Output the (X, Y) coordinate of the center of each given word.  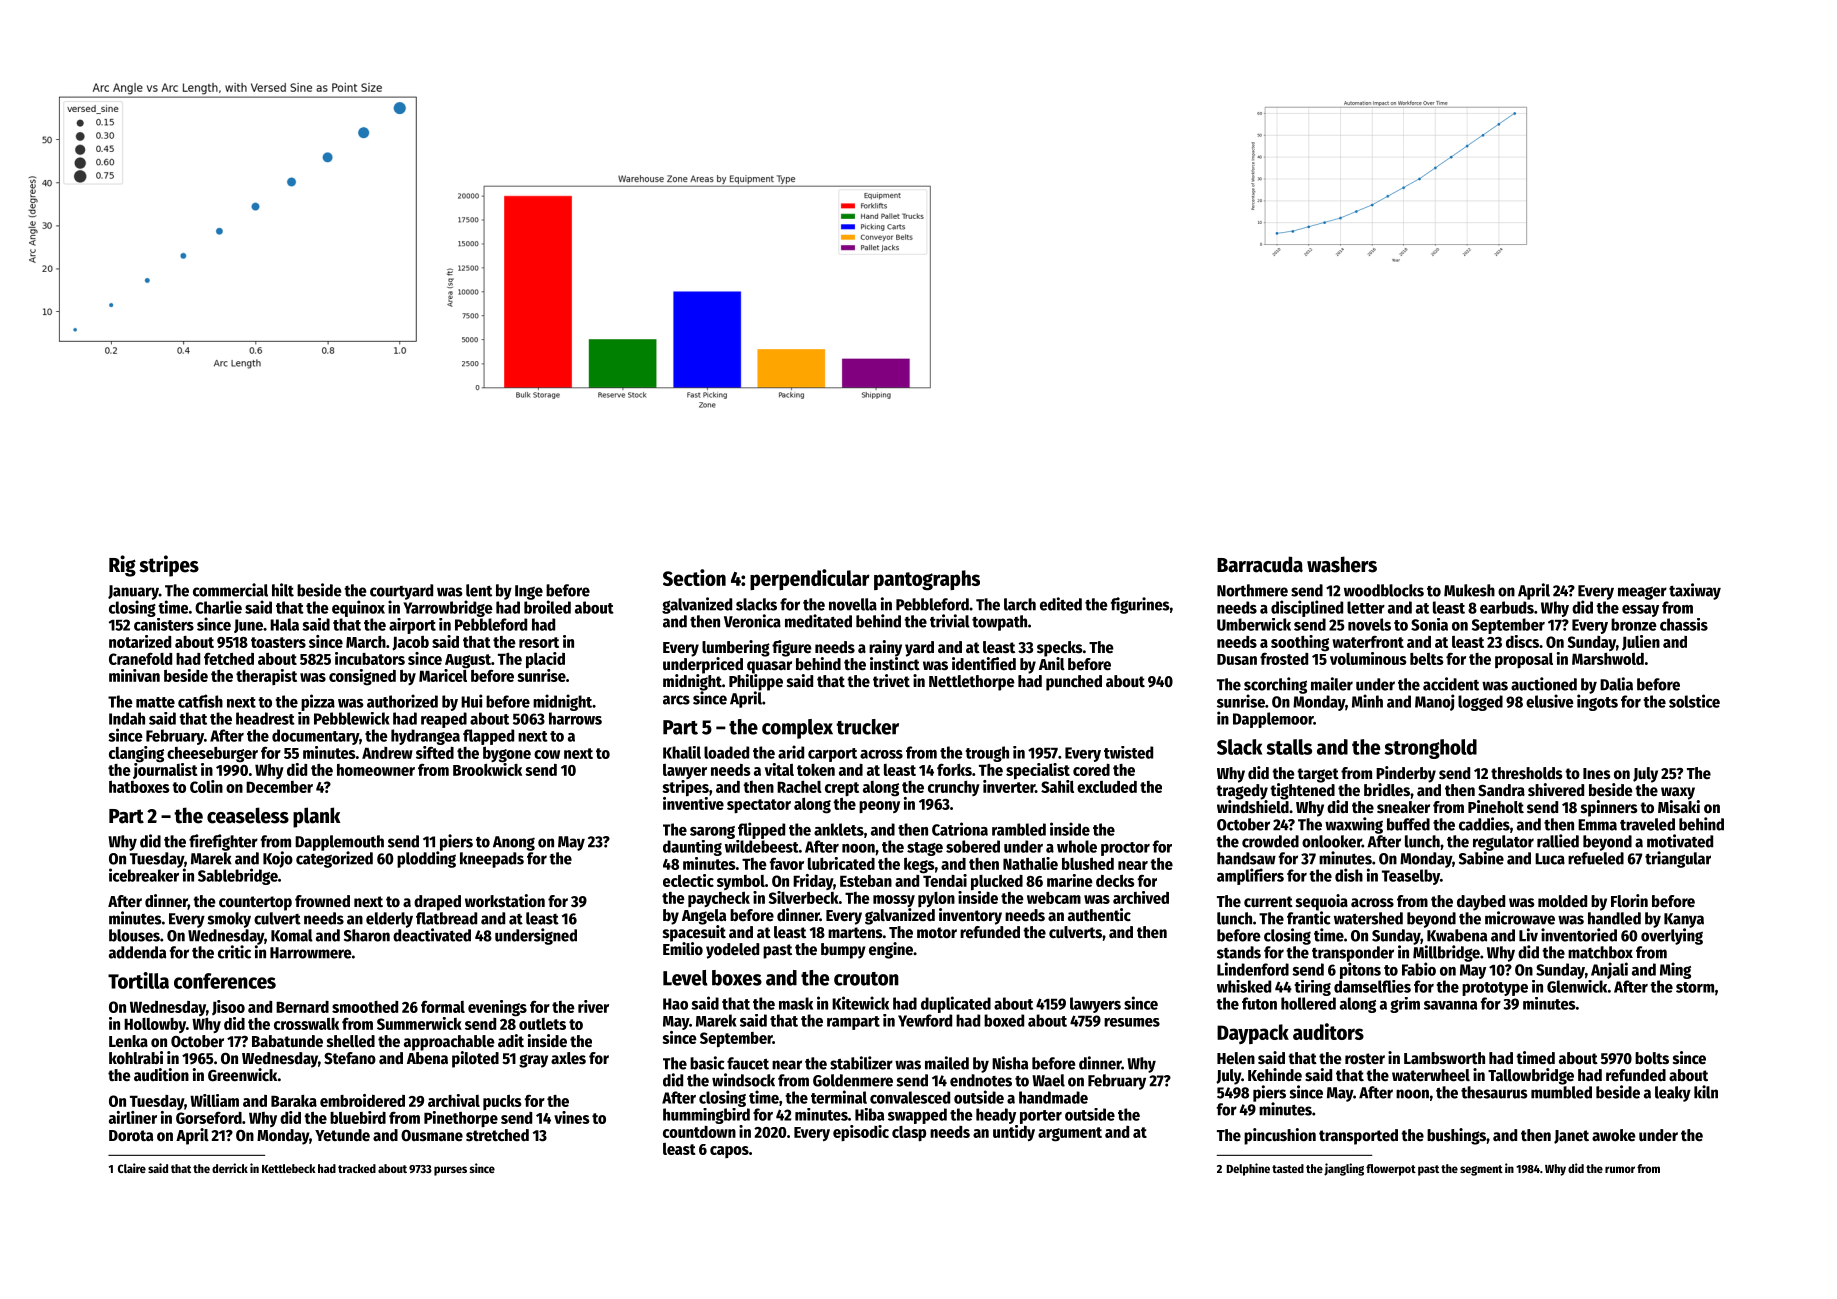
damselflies (1372, 986)
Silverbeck (804, 897)
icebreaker (144, 875)
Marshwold (1608, 659)
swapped (917, 1116)
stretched (497, 1135)
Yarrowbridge (448, 608)
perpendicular (810, 579)
